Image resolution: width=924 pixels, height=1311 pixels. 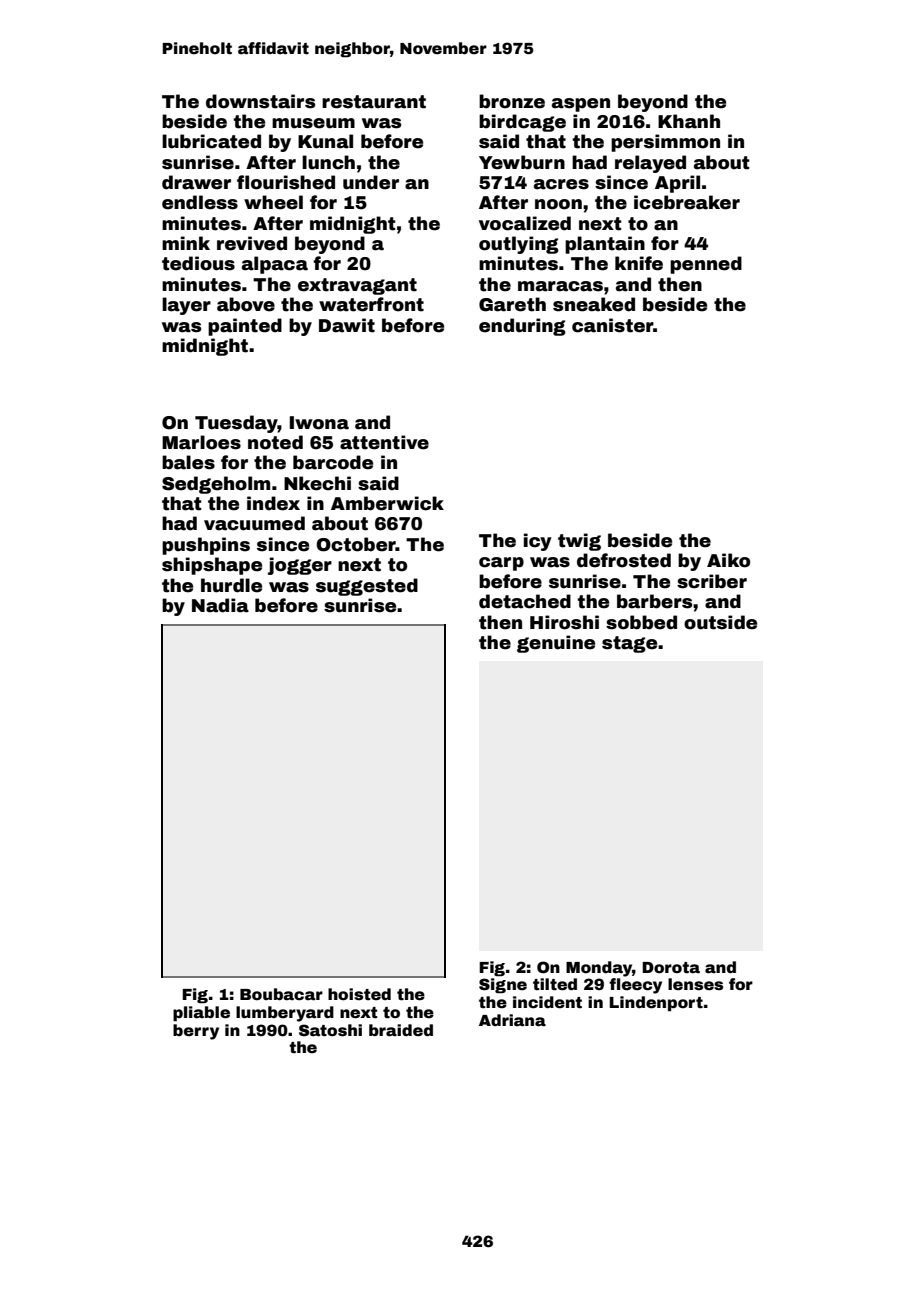 I want to click on Khanh, so click(x=689, y=121).
